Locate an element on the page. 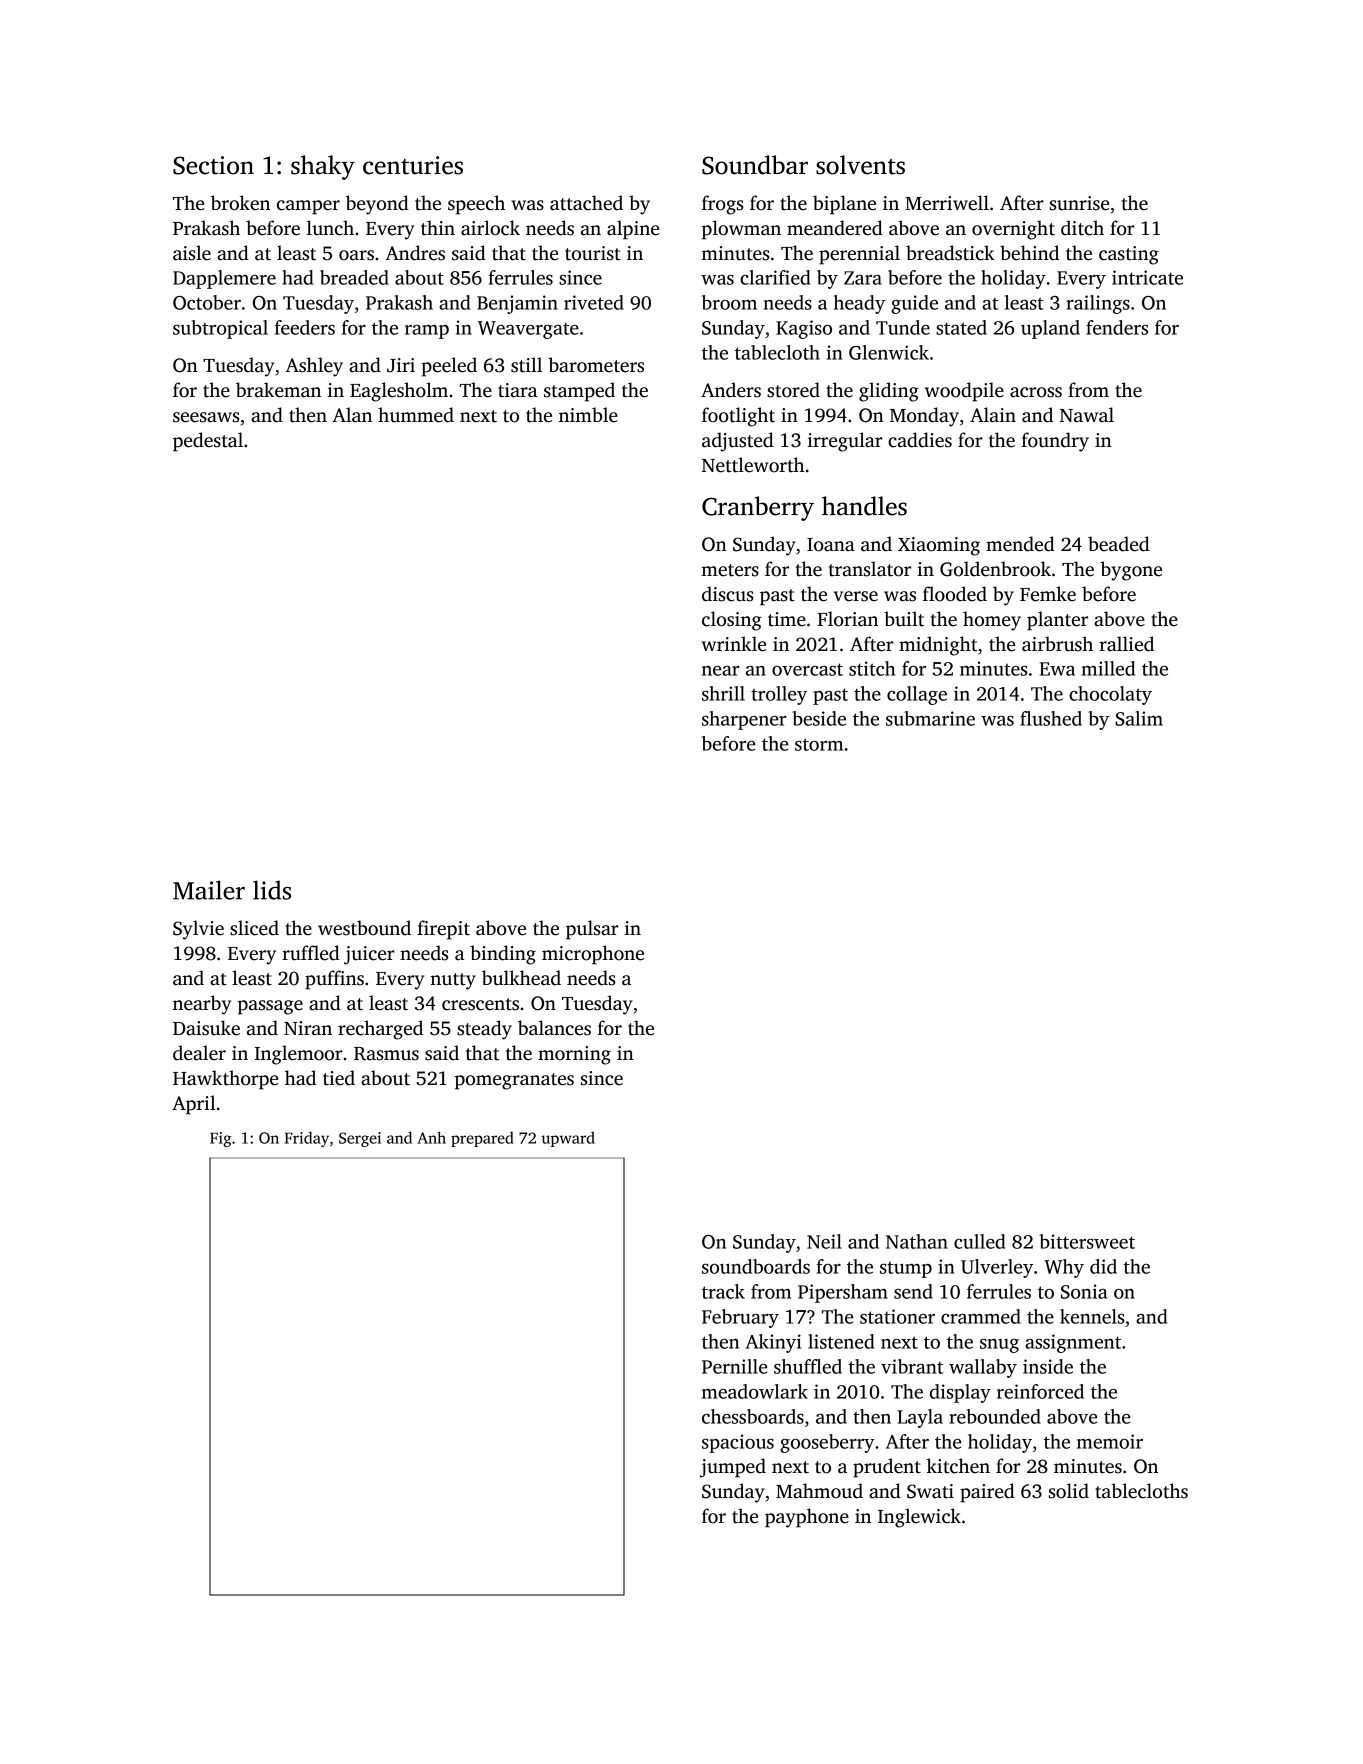 This page has width=1363, height=1764. upward is located at coordinates (568, 1139).
